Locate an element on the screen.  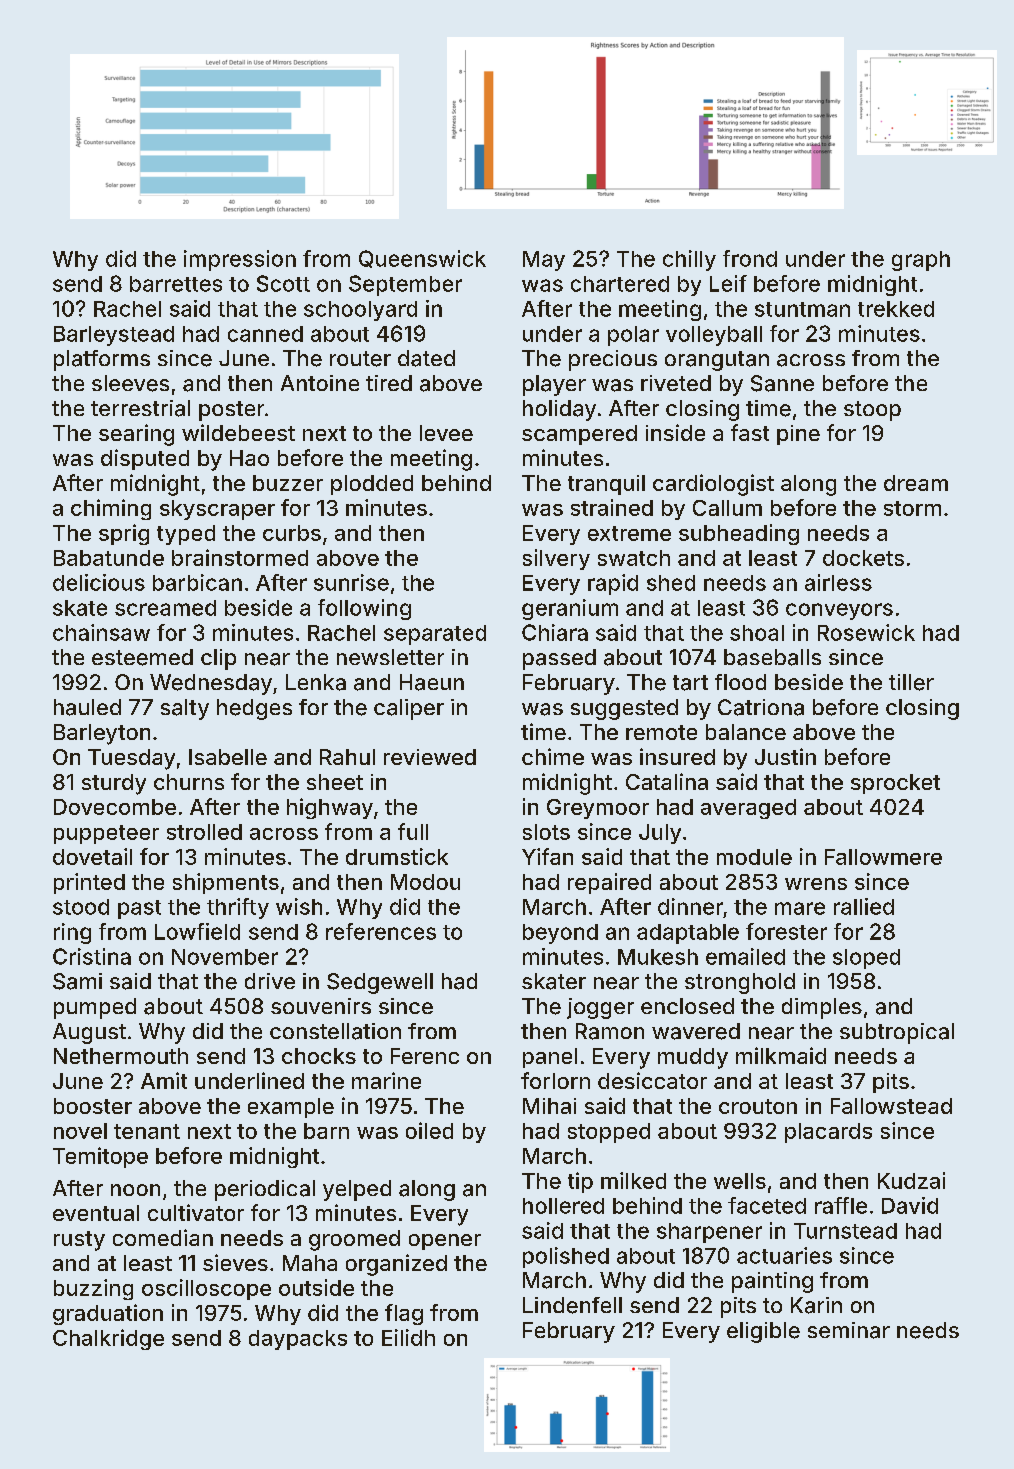
subtropical is located at coordinates (897, 1033).
